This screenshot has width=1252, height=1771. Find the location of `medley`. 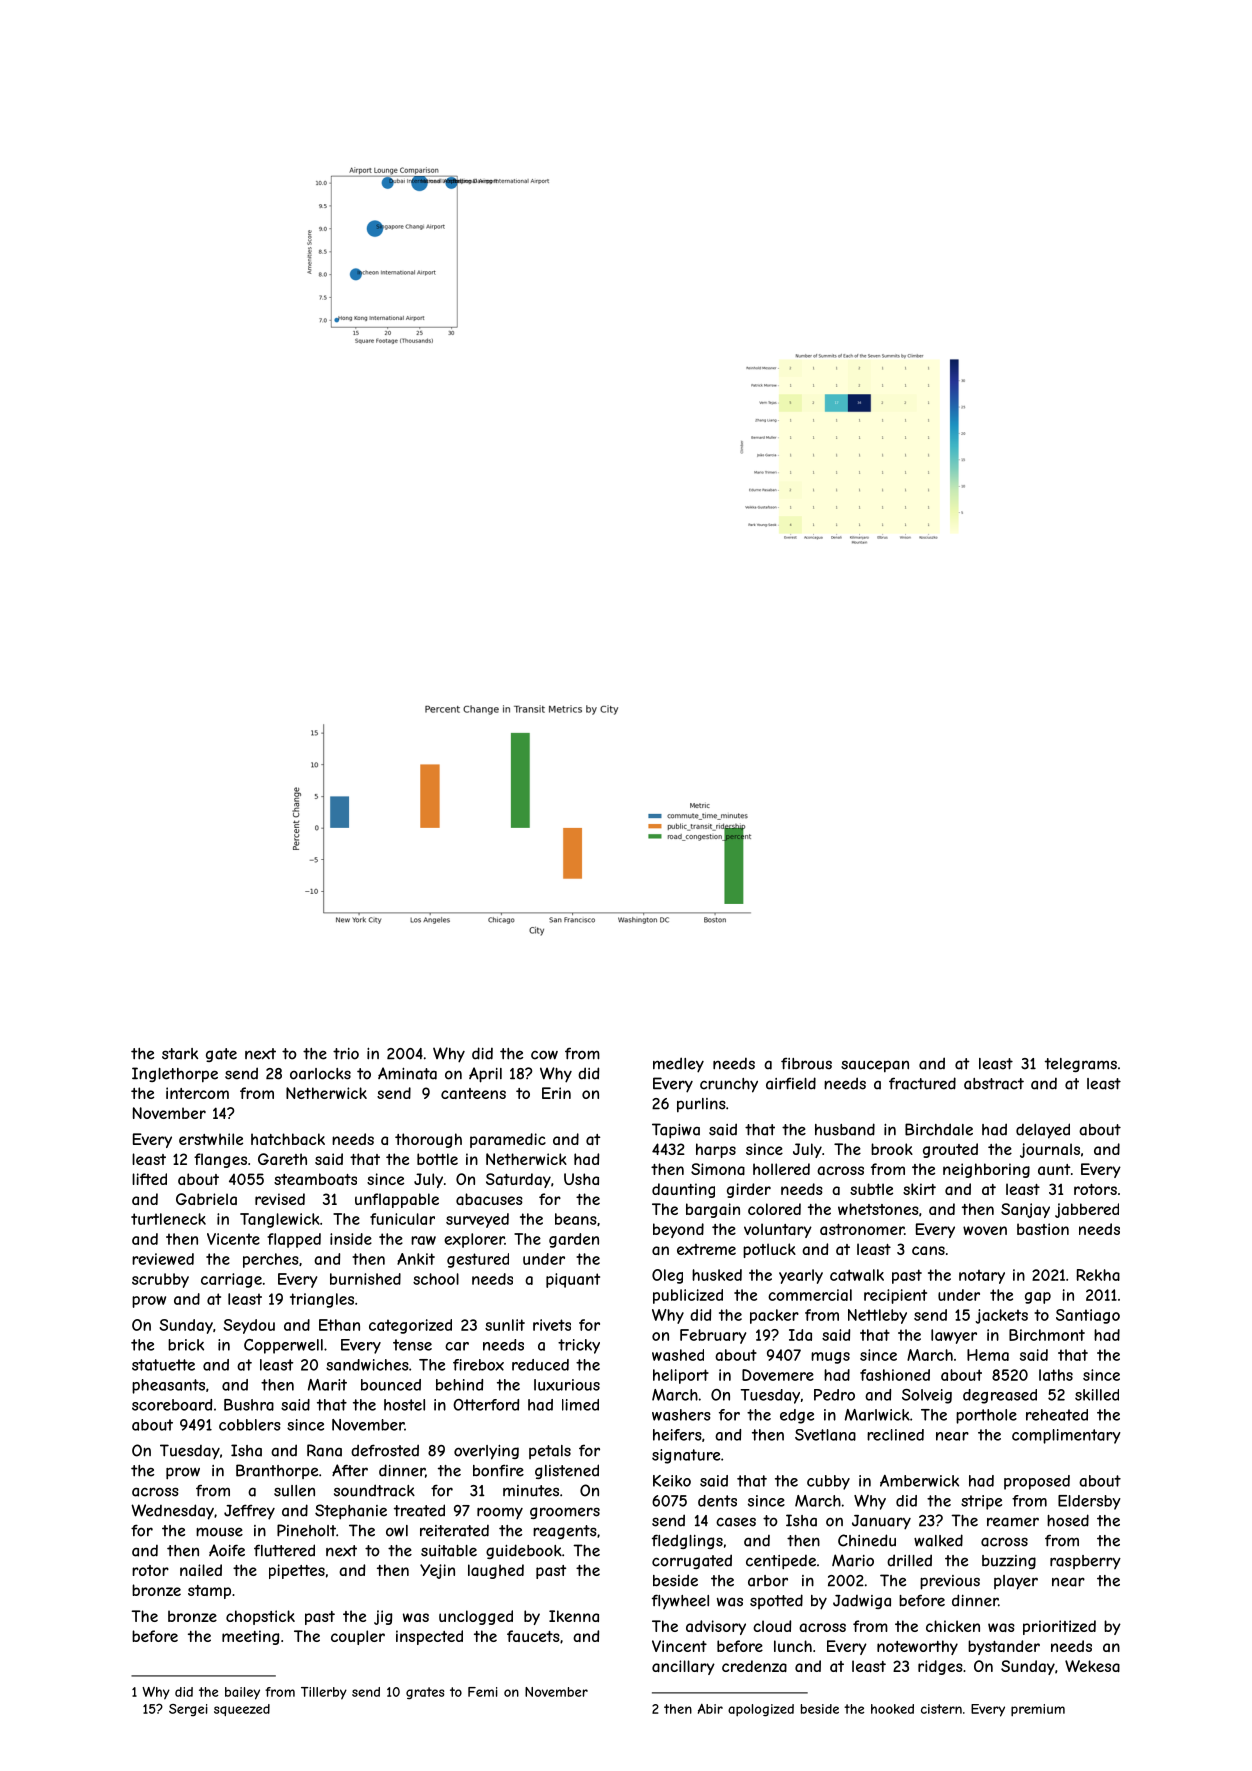

medley is located at coordinates (678, 1065).
